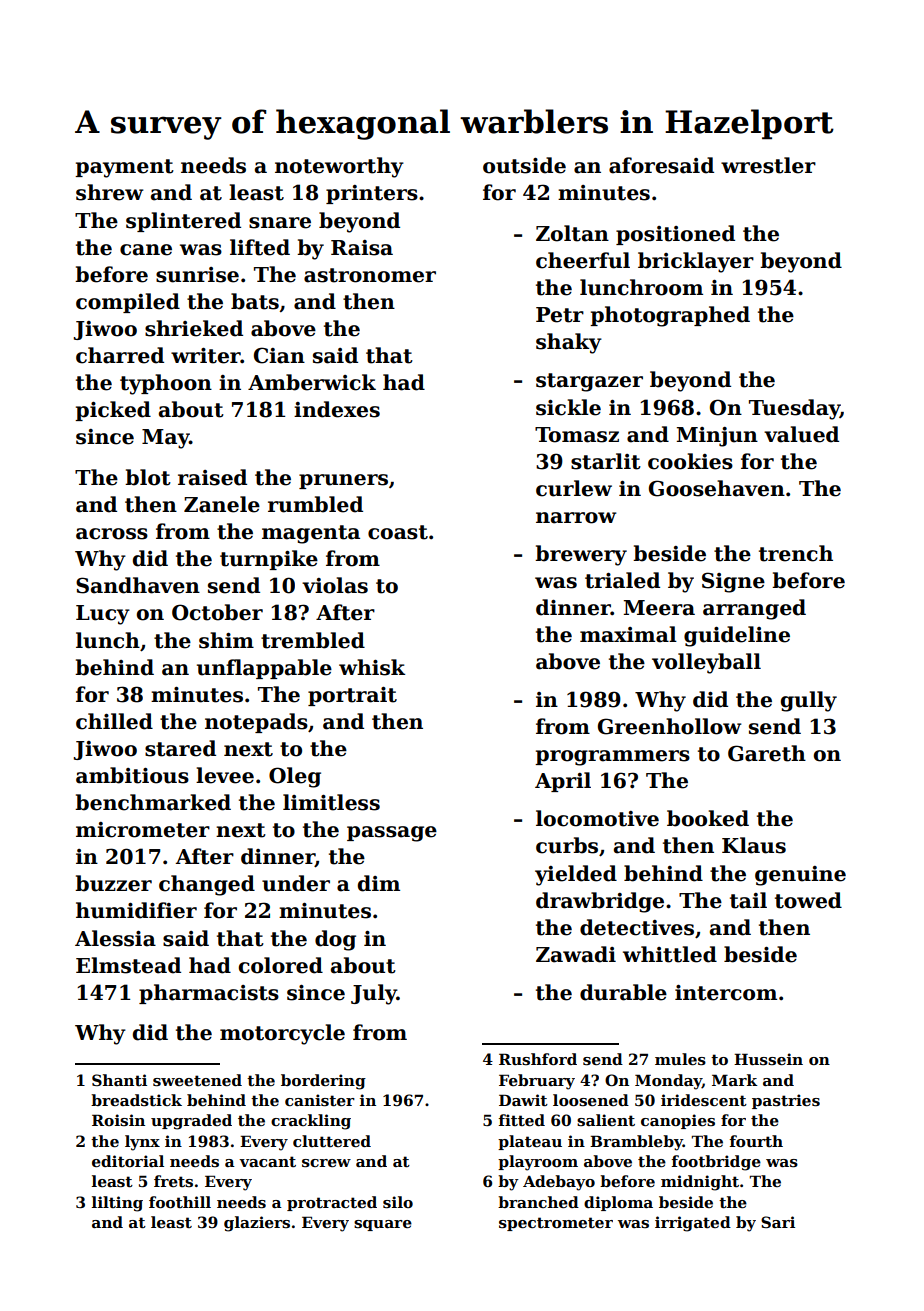 The width and height of the screenshot is (924, 1311). Describe the element at coordinates (670, 726) in the screenshot. I see `Greenhollow` at that location.
